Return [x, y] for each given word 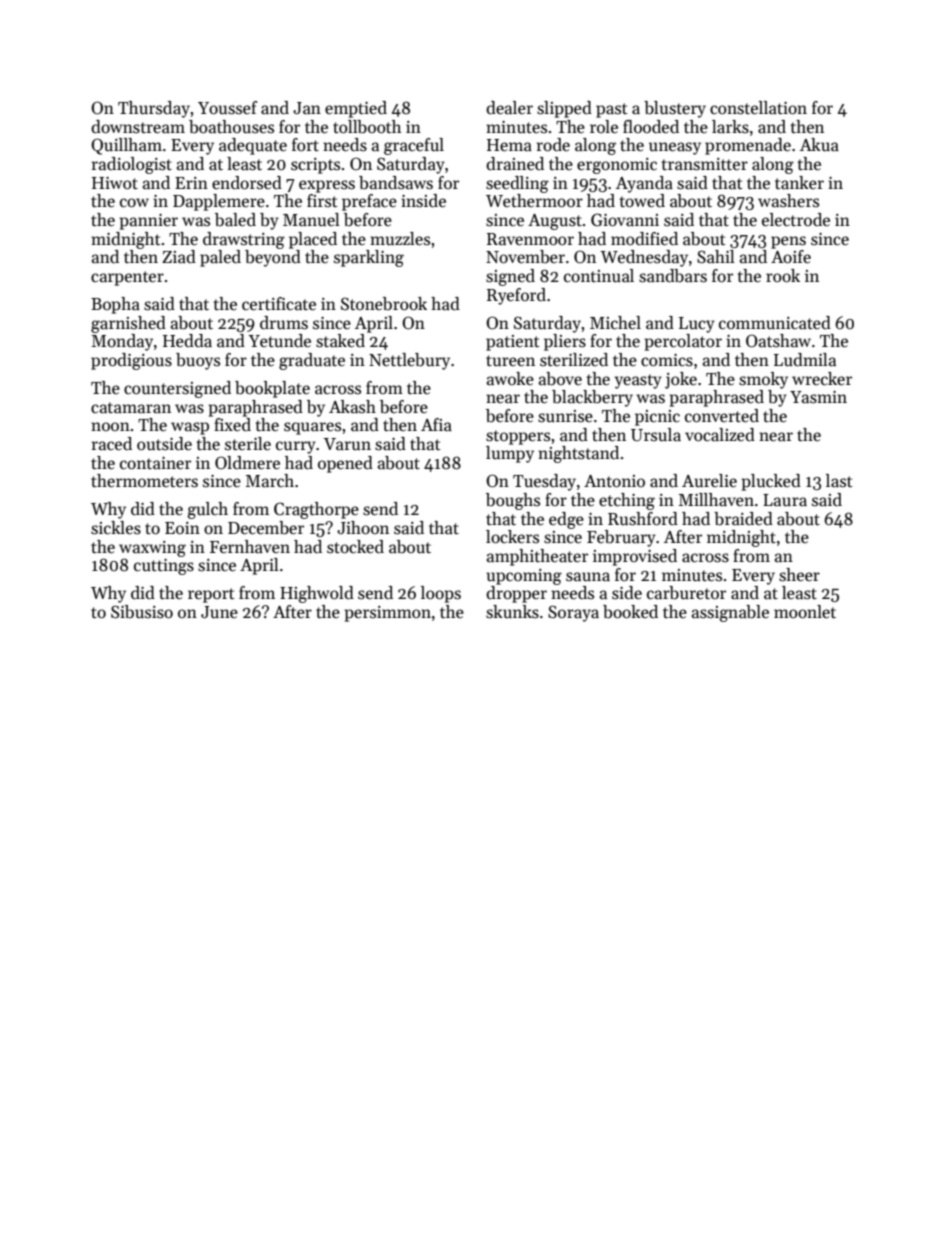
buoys [198, 361]
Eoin [182, 528]
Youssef [227, 108]
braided [743, 519]
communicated [775, 323]
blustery [675, 109]
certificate [279, 304]
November [525, 257]
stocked [355, 547]
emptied [356, 109]
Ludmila [805, 360]
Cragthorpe [316, 510]
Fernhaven [250, 547]
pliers [565, 342]
